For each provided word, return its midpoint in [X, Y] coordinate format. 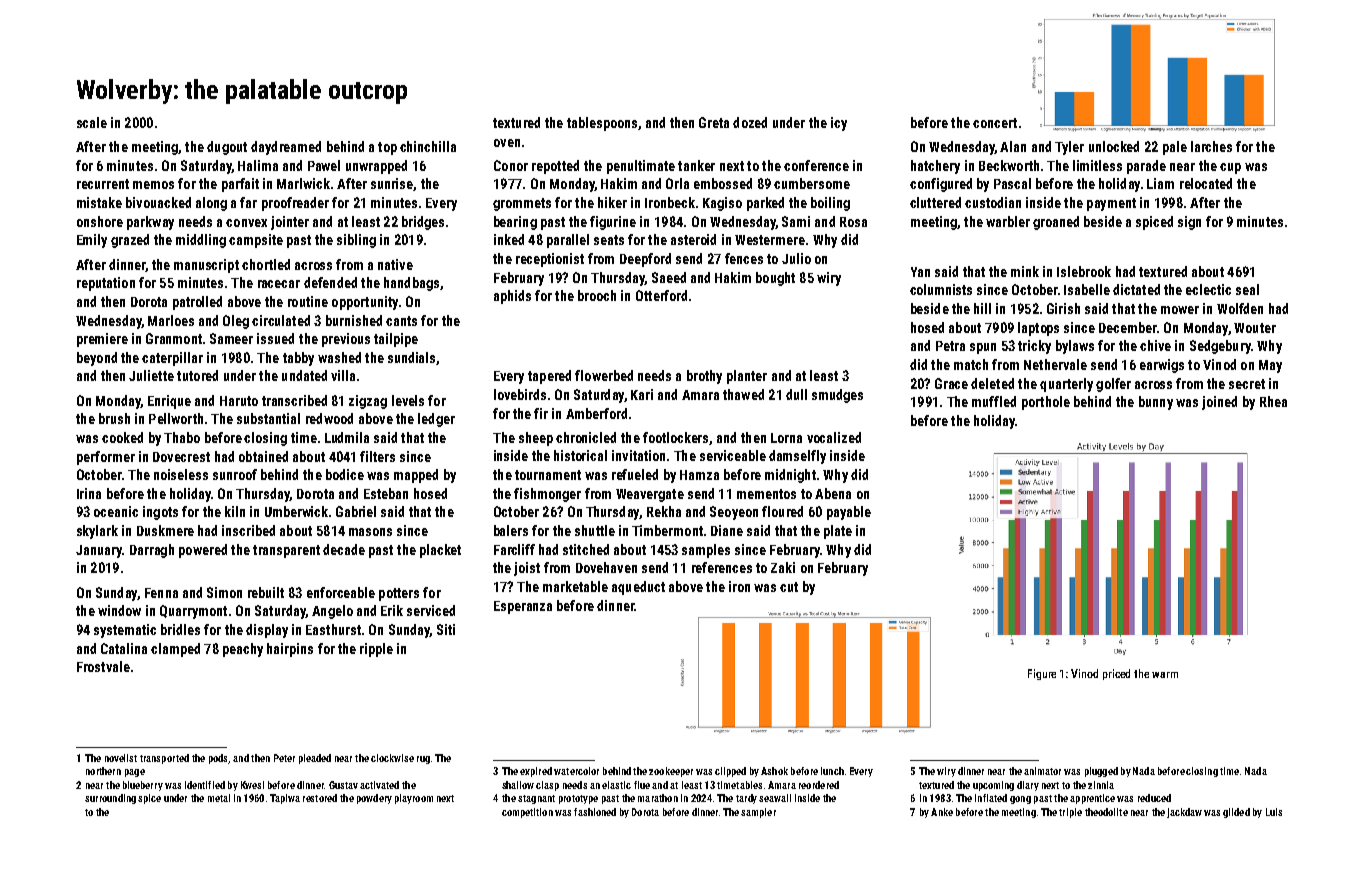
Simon [224, 592]
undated [304, 375]
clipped [730, 772]
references [722, 567]
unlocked [1114, 146]
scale [92, 122]
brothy [704, 377]
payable [849, 513]
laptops [1038, 329]
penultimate [641, 167]
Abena [833, 493]
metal [219, 798]
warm [1165, 675]
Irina [89, 493]
